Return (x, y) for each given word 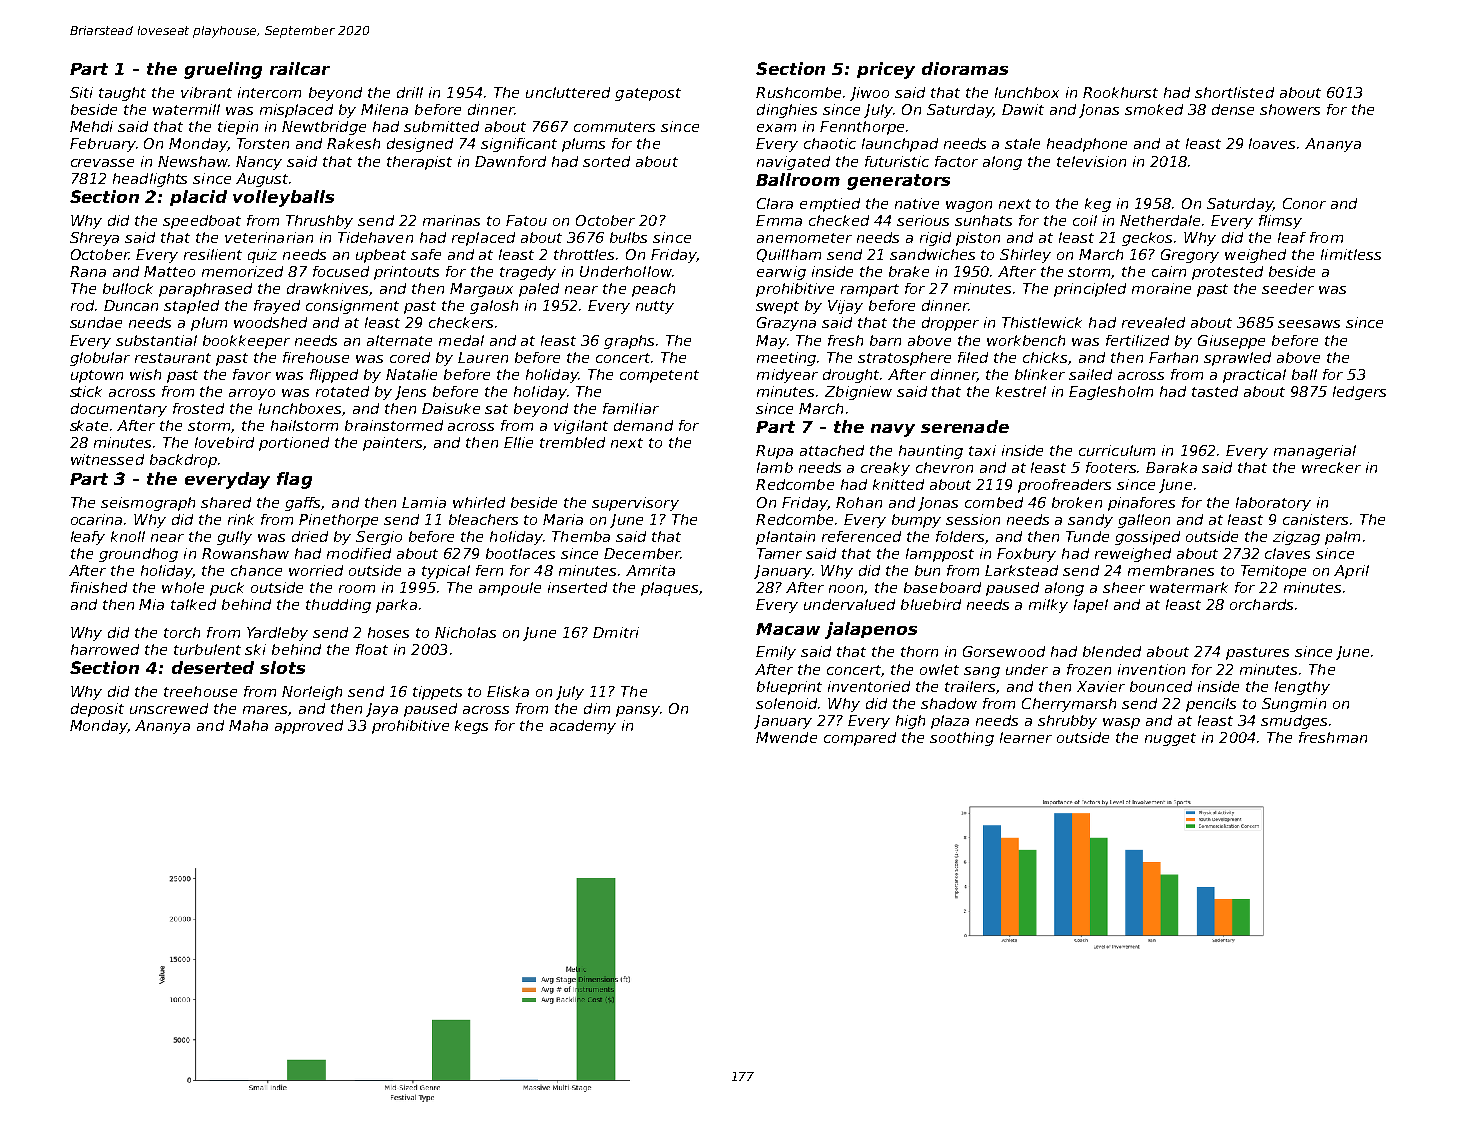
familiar (631, 408)
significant (519, 145)
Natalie (411, 374)
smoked (1154, 109)
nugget (1170, 739)
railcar (300, 68)
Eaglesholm (1111, 393)
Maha (248, 725)
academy (583, 727)
